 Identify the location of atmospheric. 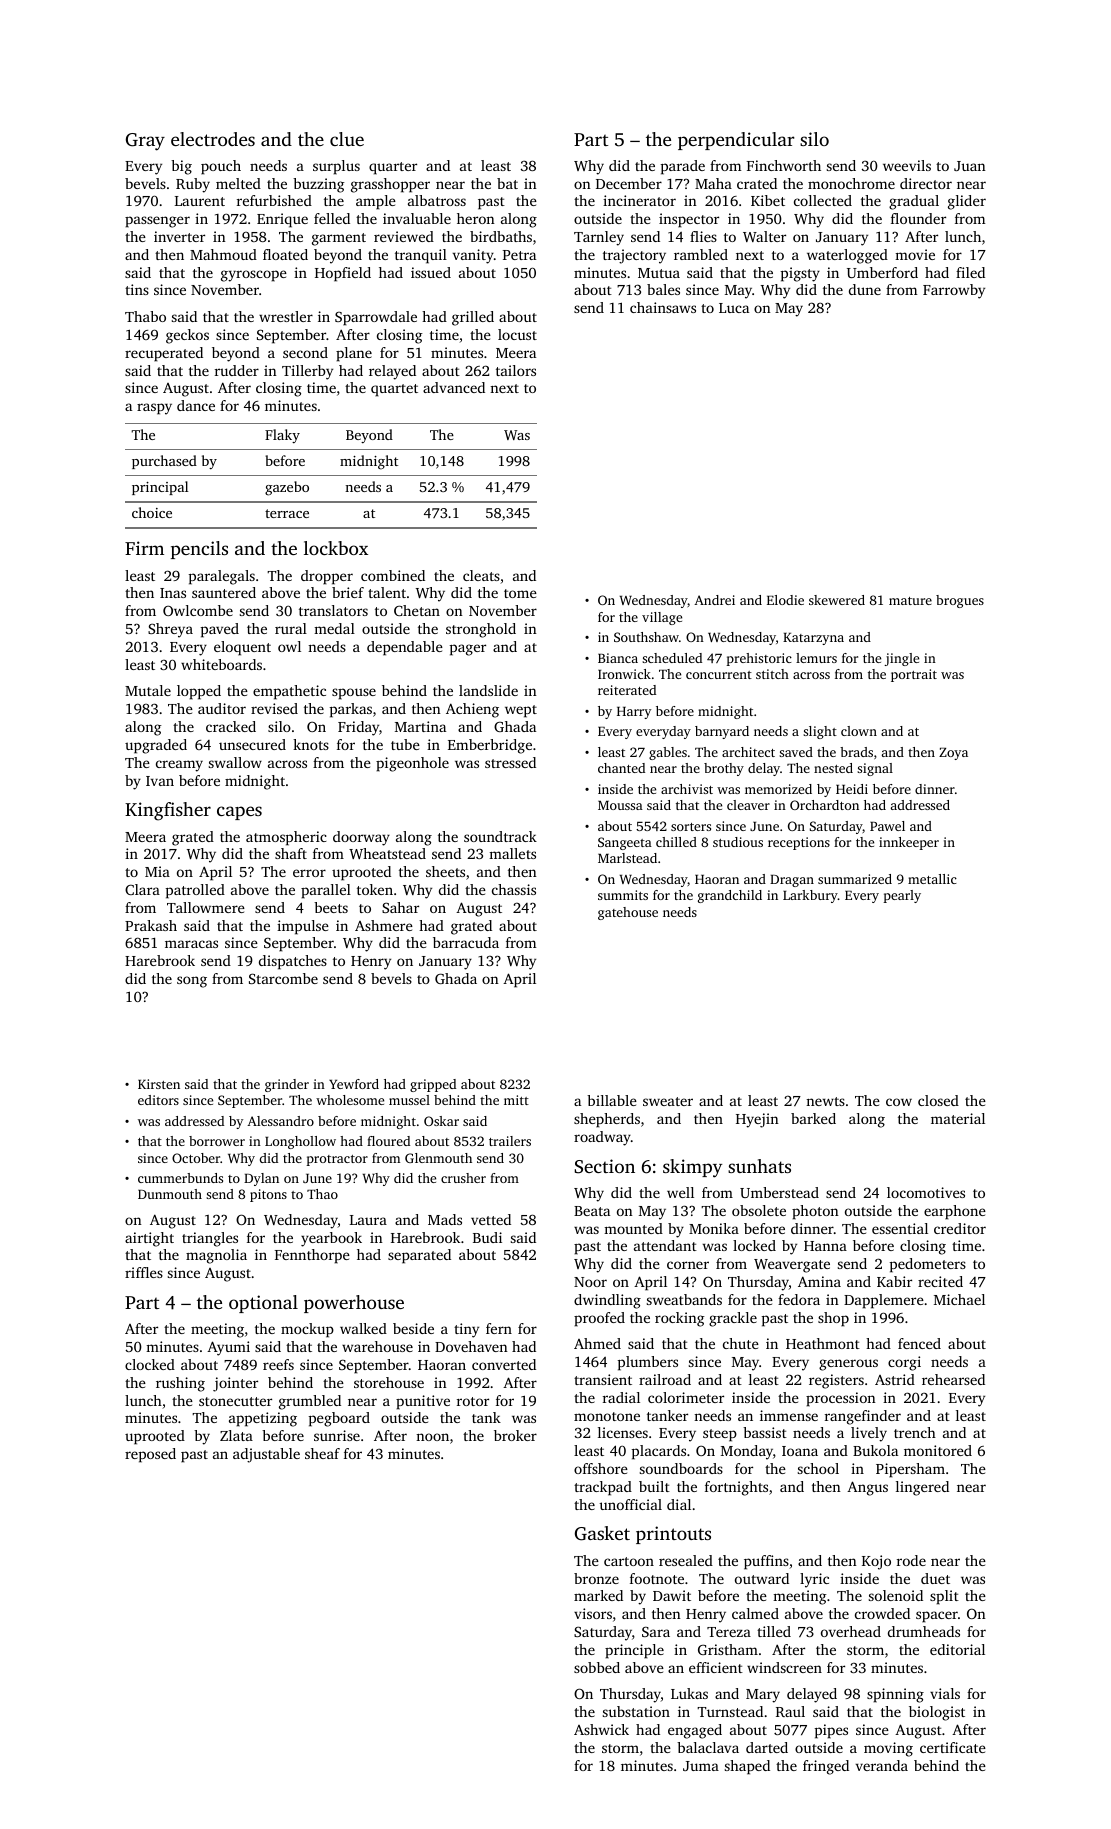
(286, 838).
